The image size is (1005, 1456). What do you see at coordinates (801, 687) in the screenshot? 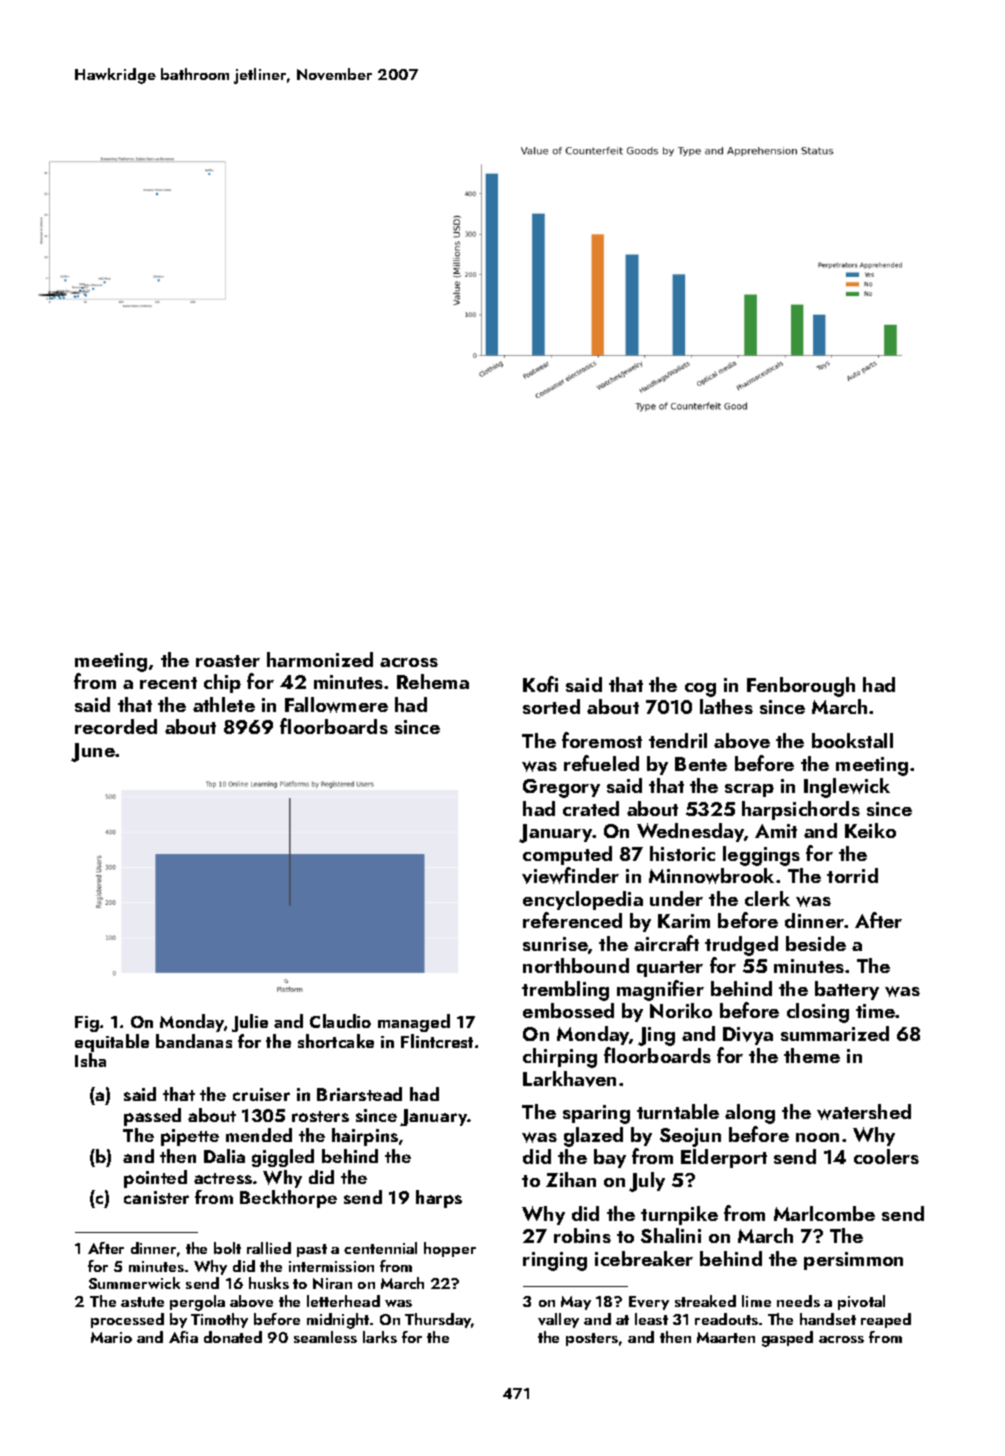
I see `Fenborough` at bounding box center [801, 687].
